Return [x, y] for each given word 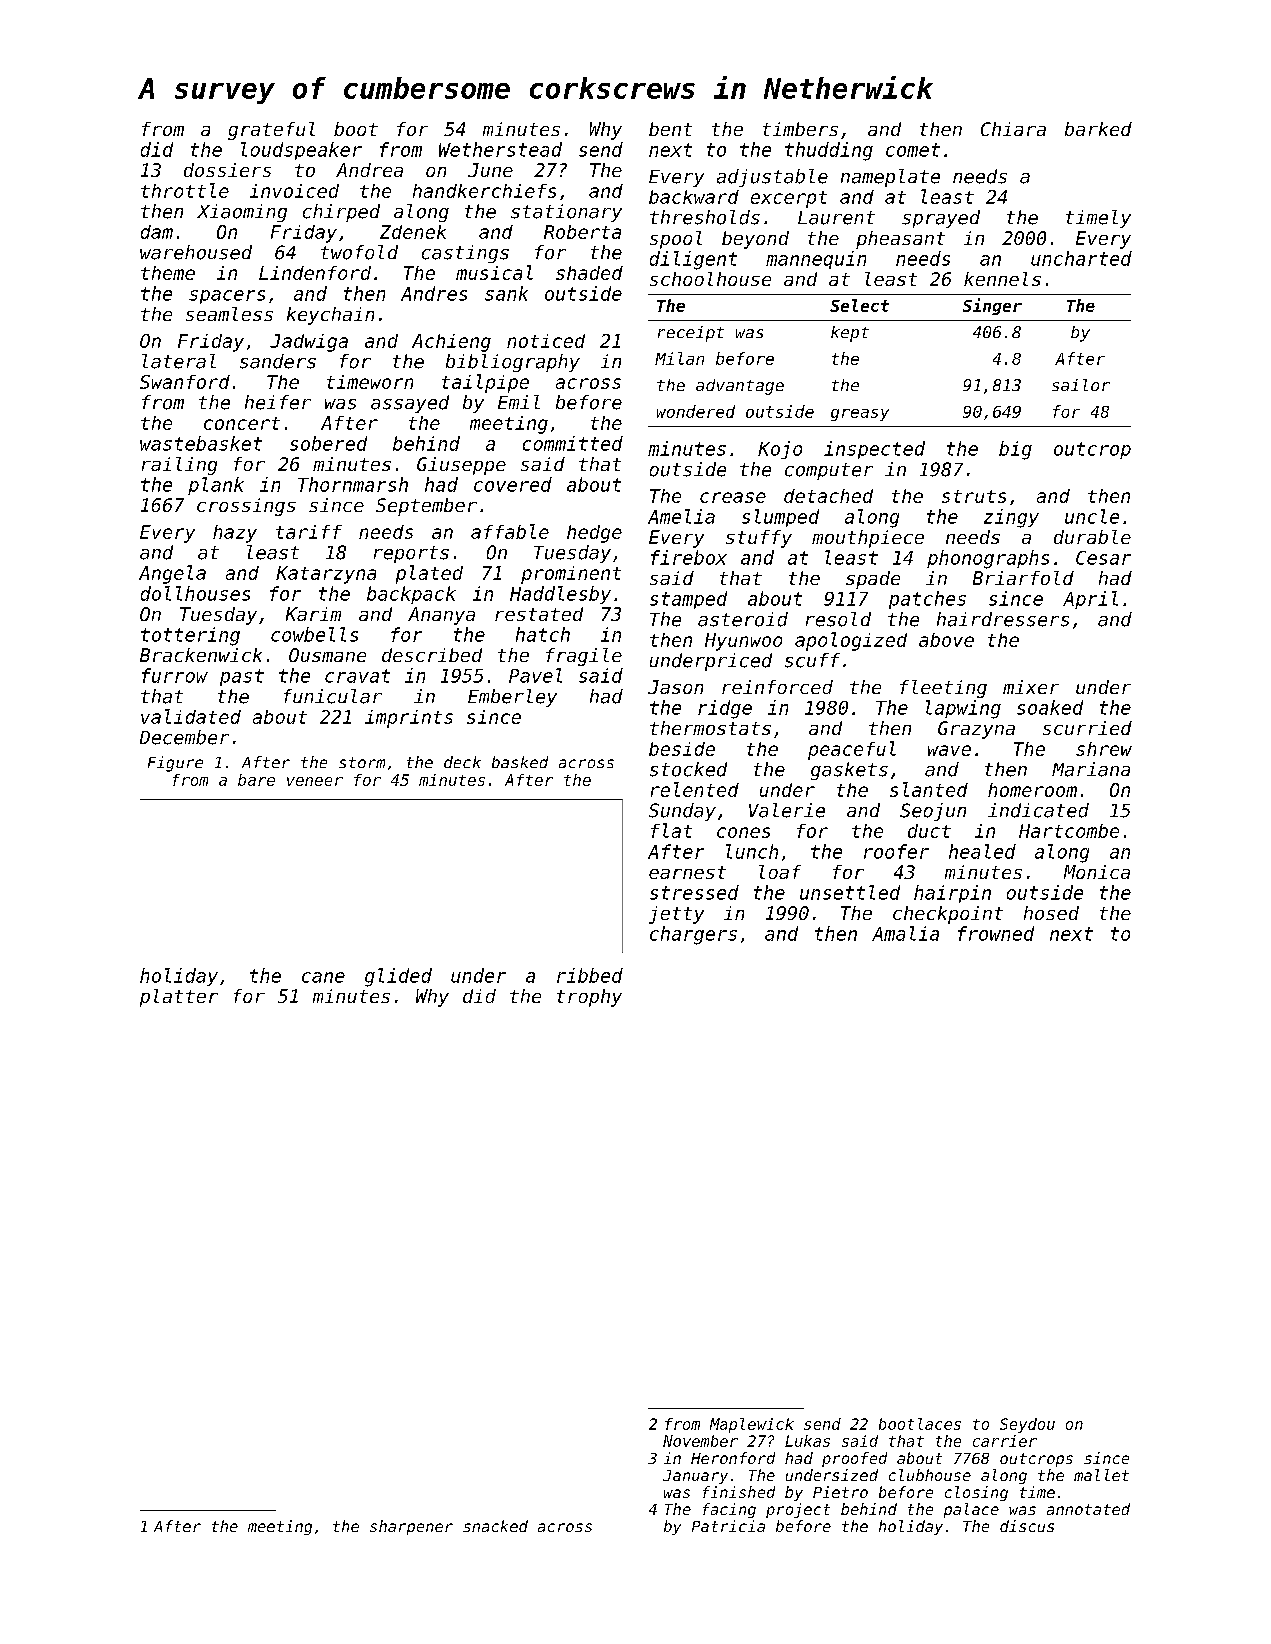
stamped [688, 600]
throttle [185, 190]
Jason [675, 687]
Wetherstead [500, 149]
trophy [589, 998]
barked [1098, 129]
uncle [1092, 516]
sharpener [411, 1527]
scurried [1087, 728]
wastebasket [201, 443]
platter [179, 998]
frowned [996, 933]
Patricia [728, 1526]
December [184, 737]
